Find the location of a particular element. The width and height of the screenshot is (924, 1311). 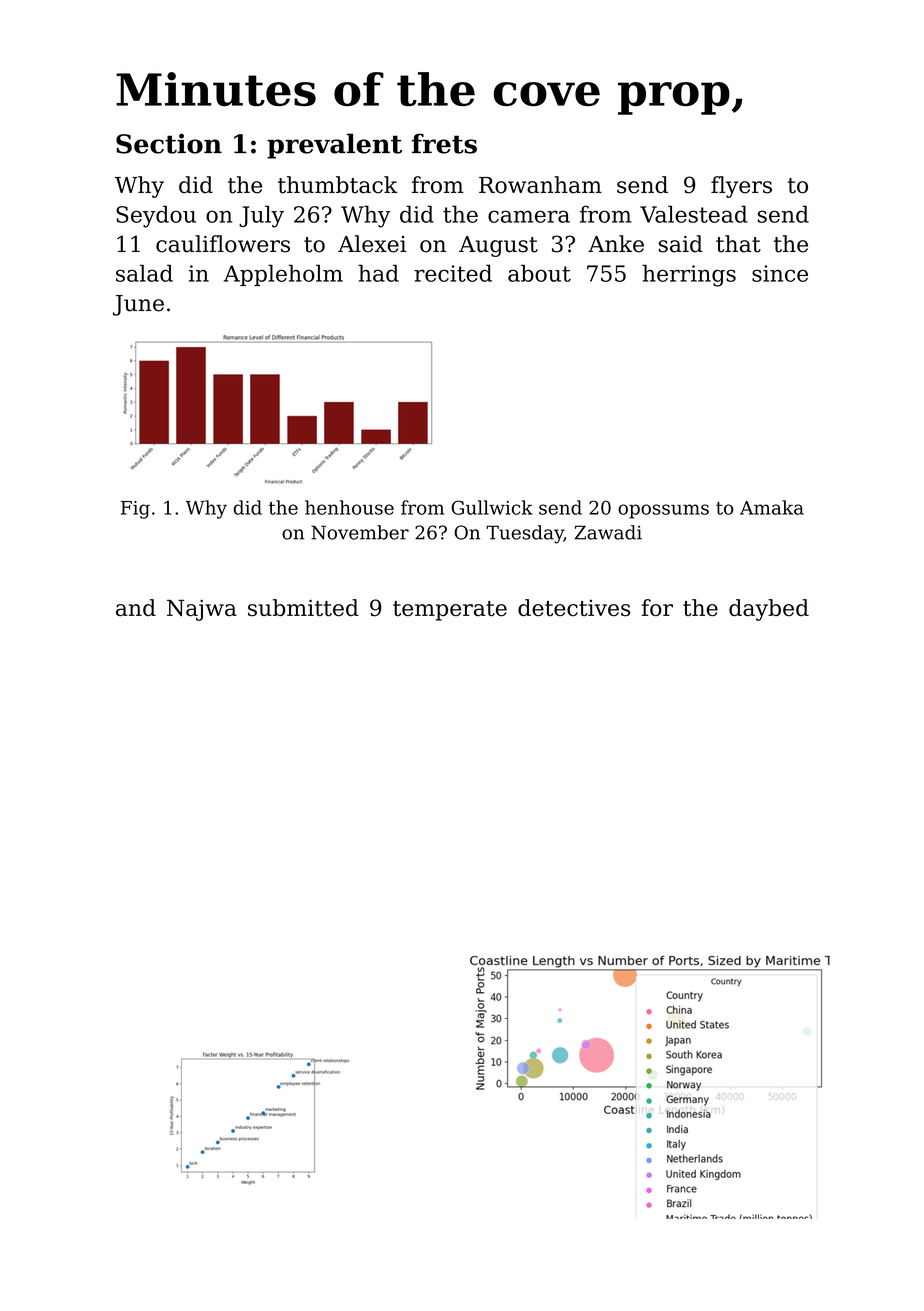

Section is located at coordinates (169, 143).
